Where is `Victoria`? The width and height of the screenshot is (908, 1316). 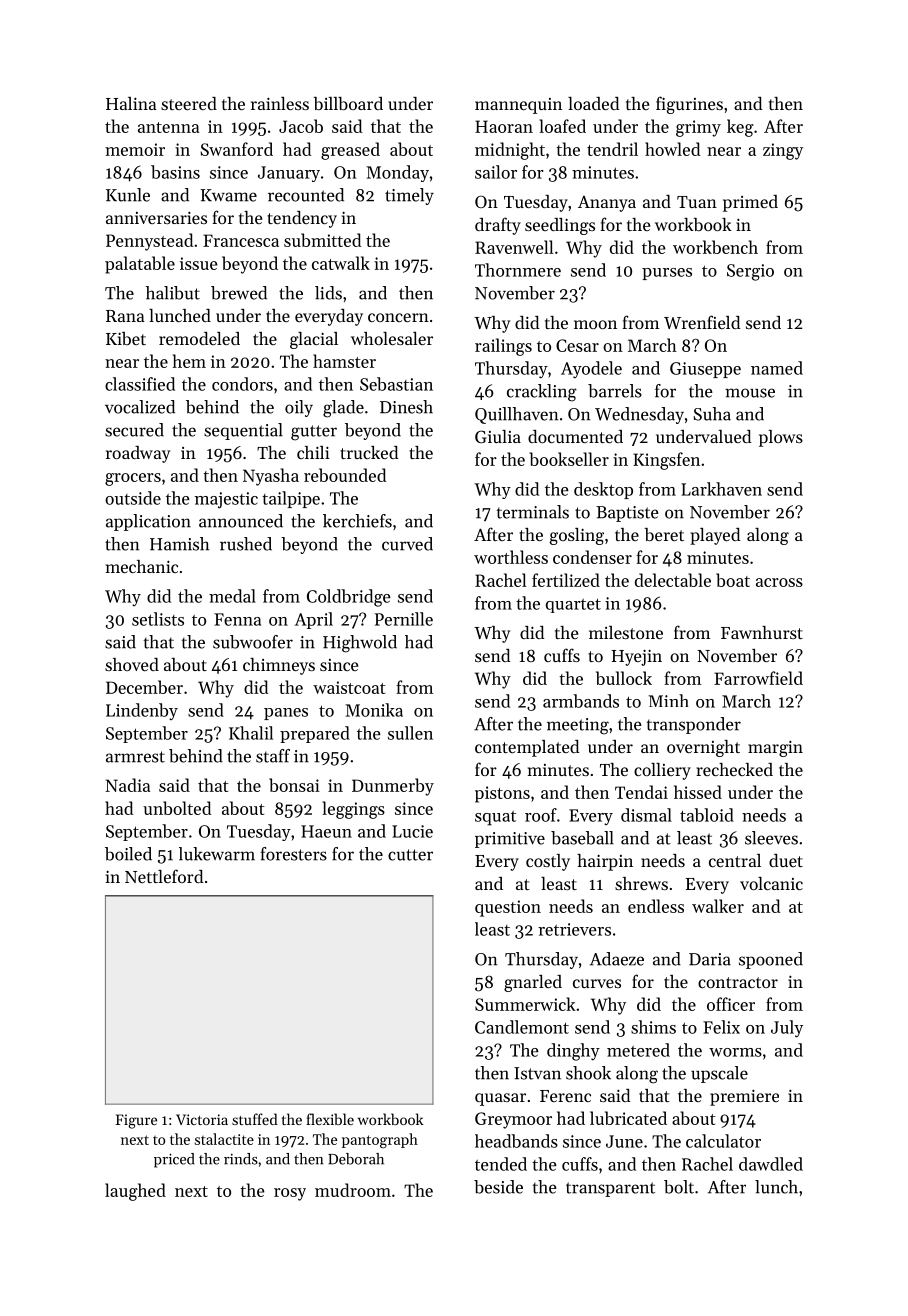
Victoria is located at coordinates (202, 1119).
